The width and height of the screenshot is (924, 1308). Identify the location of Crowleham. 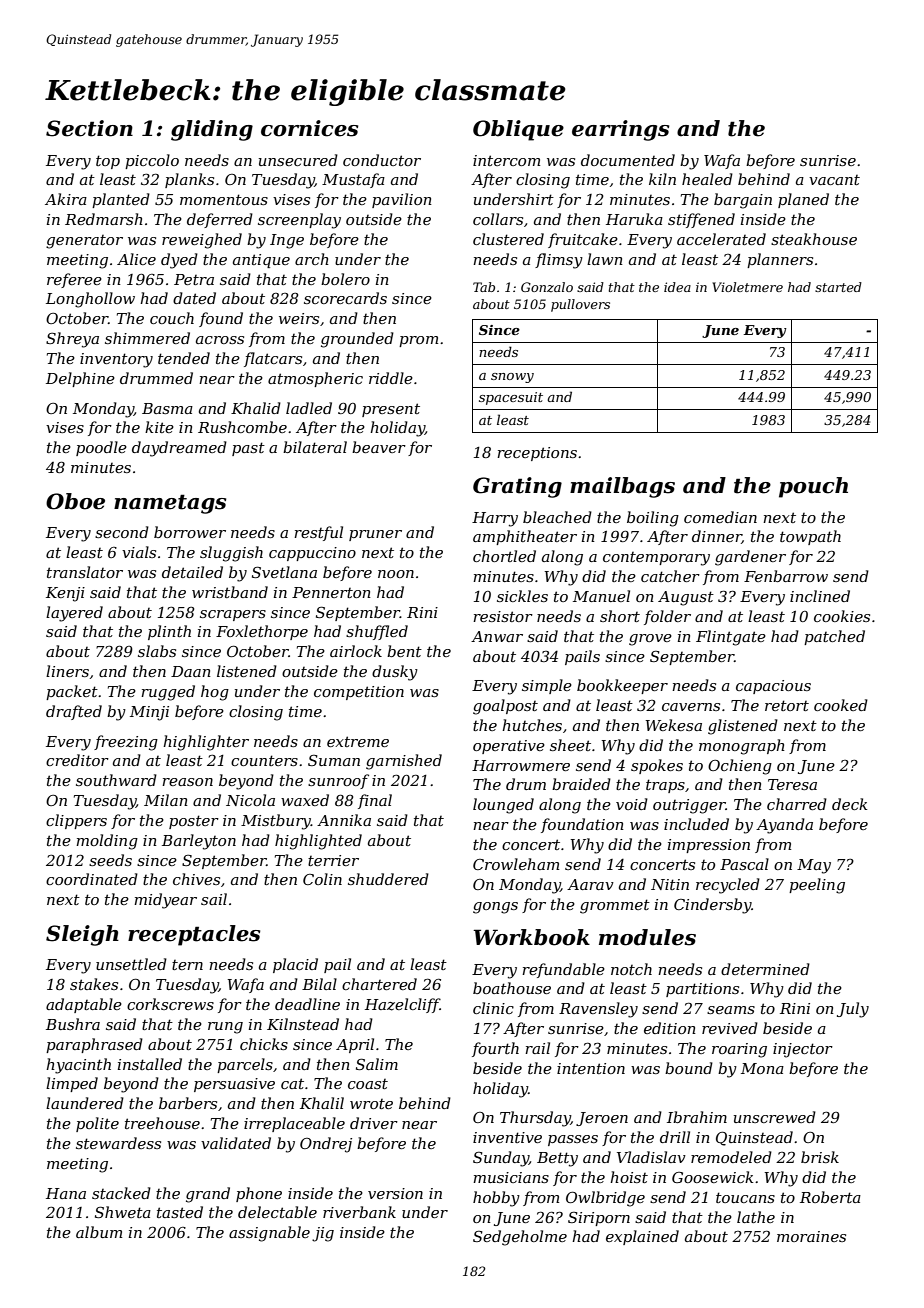
(516, 864).
